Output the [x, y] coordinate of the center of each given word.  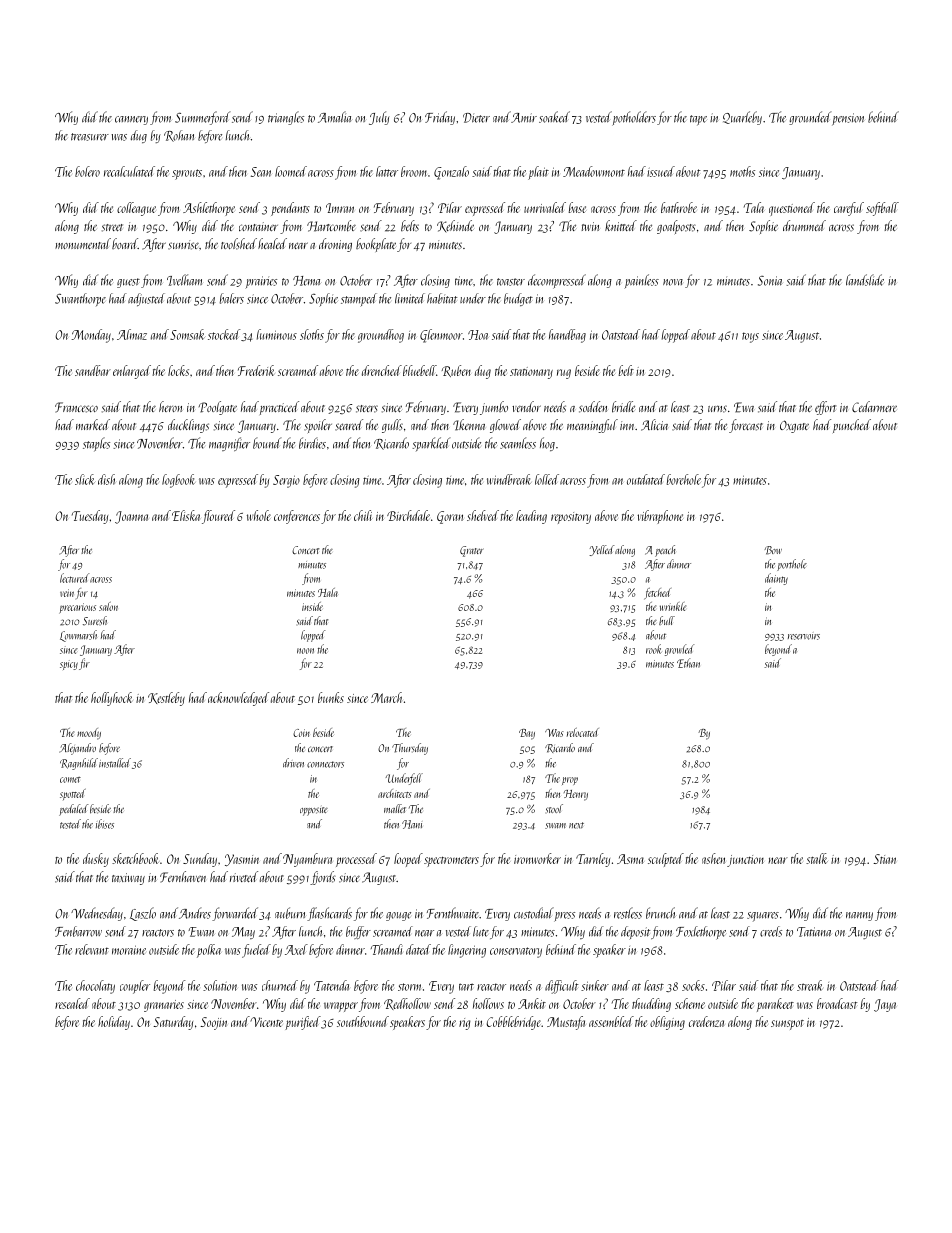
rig [465, 1024]
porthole [792, 565]
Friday [440, 118]
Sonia [770, 281]
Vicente [266, 1022]
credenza [706, 1021]
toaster [511, 282]
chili [363, 515]
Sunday [200, 860]
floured [218, 517]
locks [178, 370]
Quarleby [742, 118]
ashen [713, 858]
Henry [576, 795]
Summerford [203, 118]
